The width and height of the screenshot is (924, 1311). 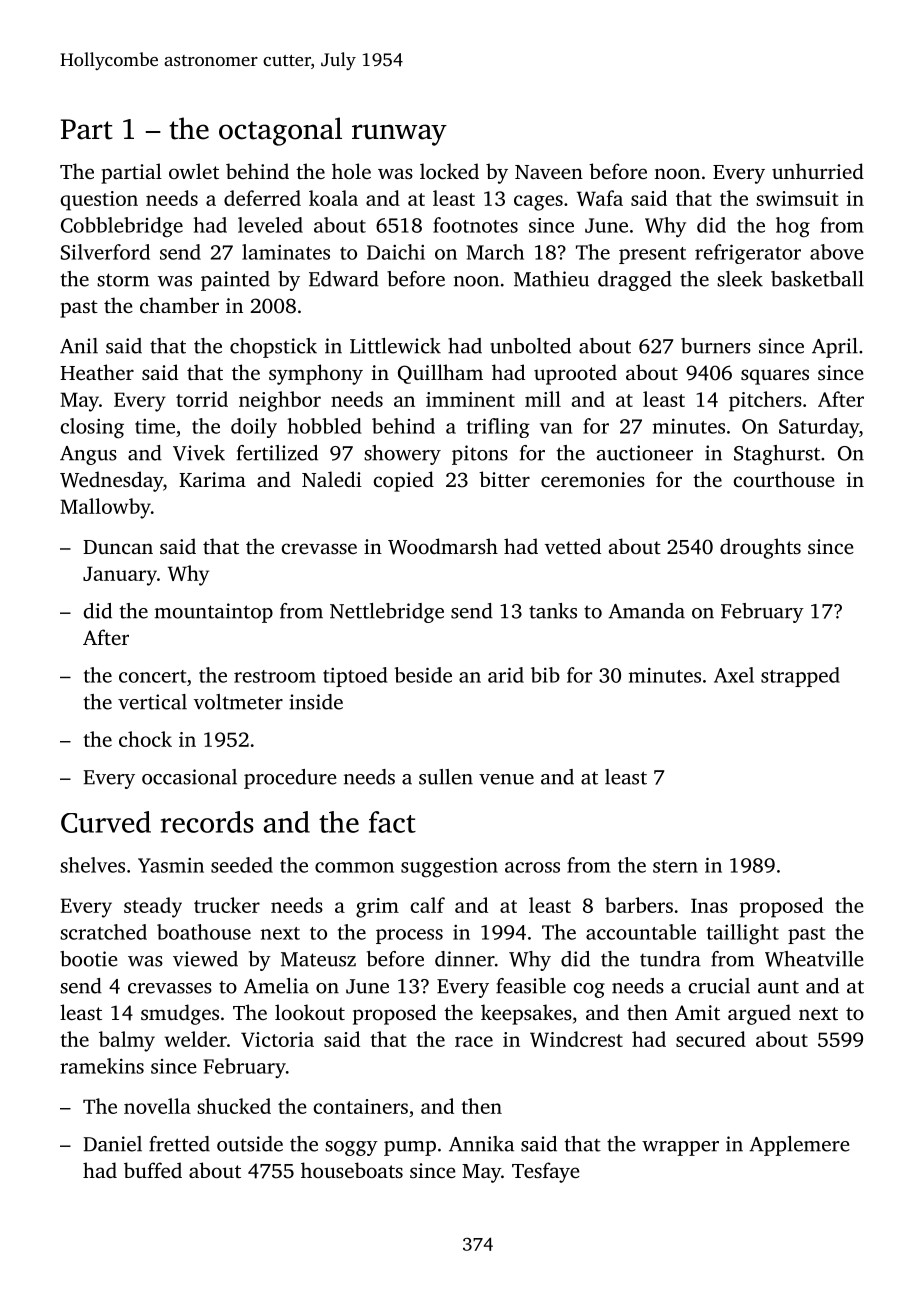 I want to click on outside, so click(x=250, y=1144).
